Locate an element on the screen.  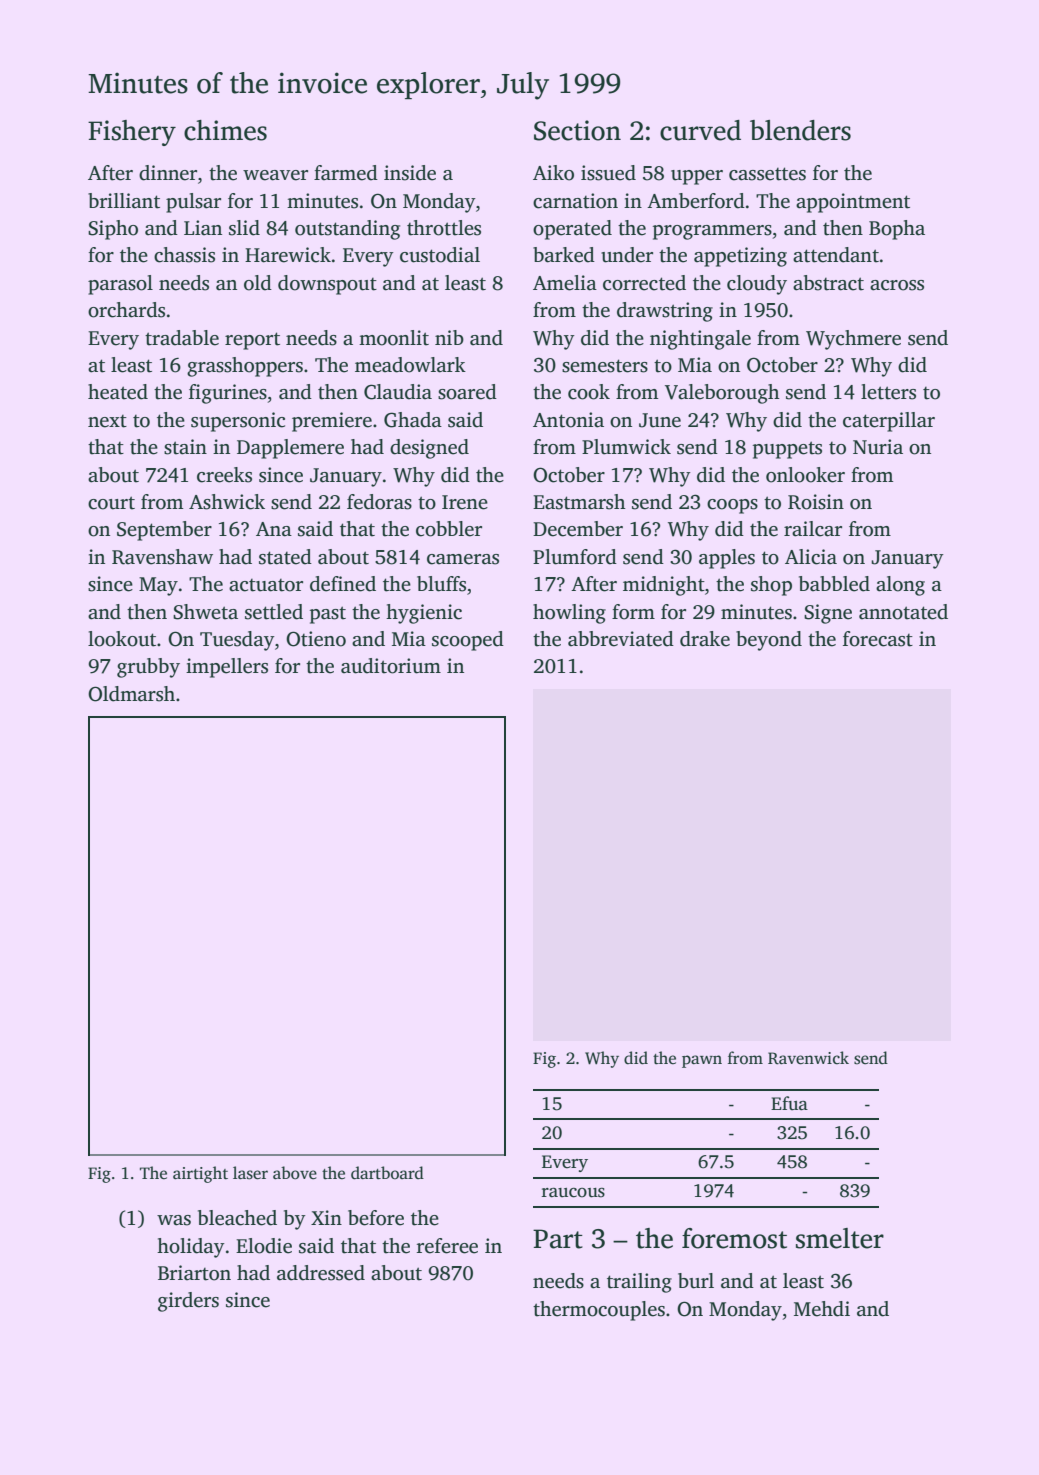
chimes is located at coordinates (225, 130).
